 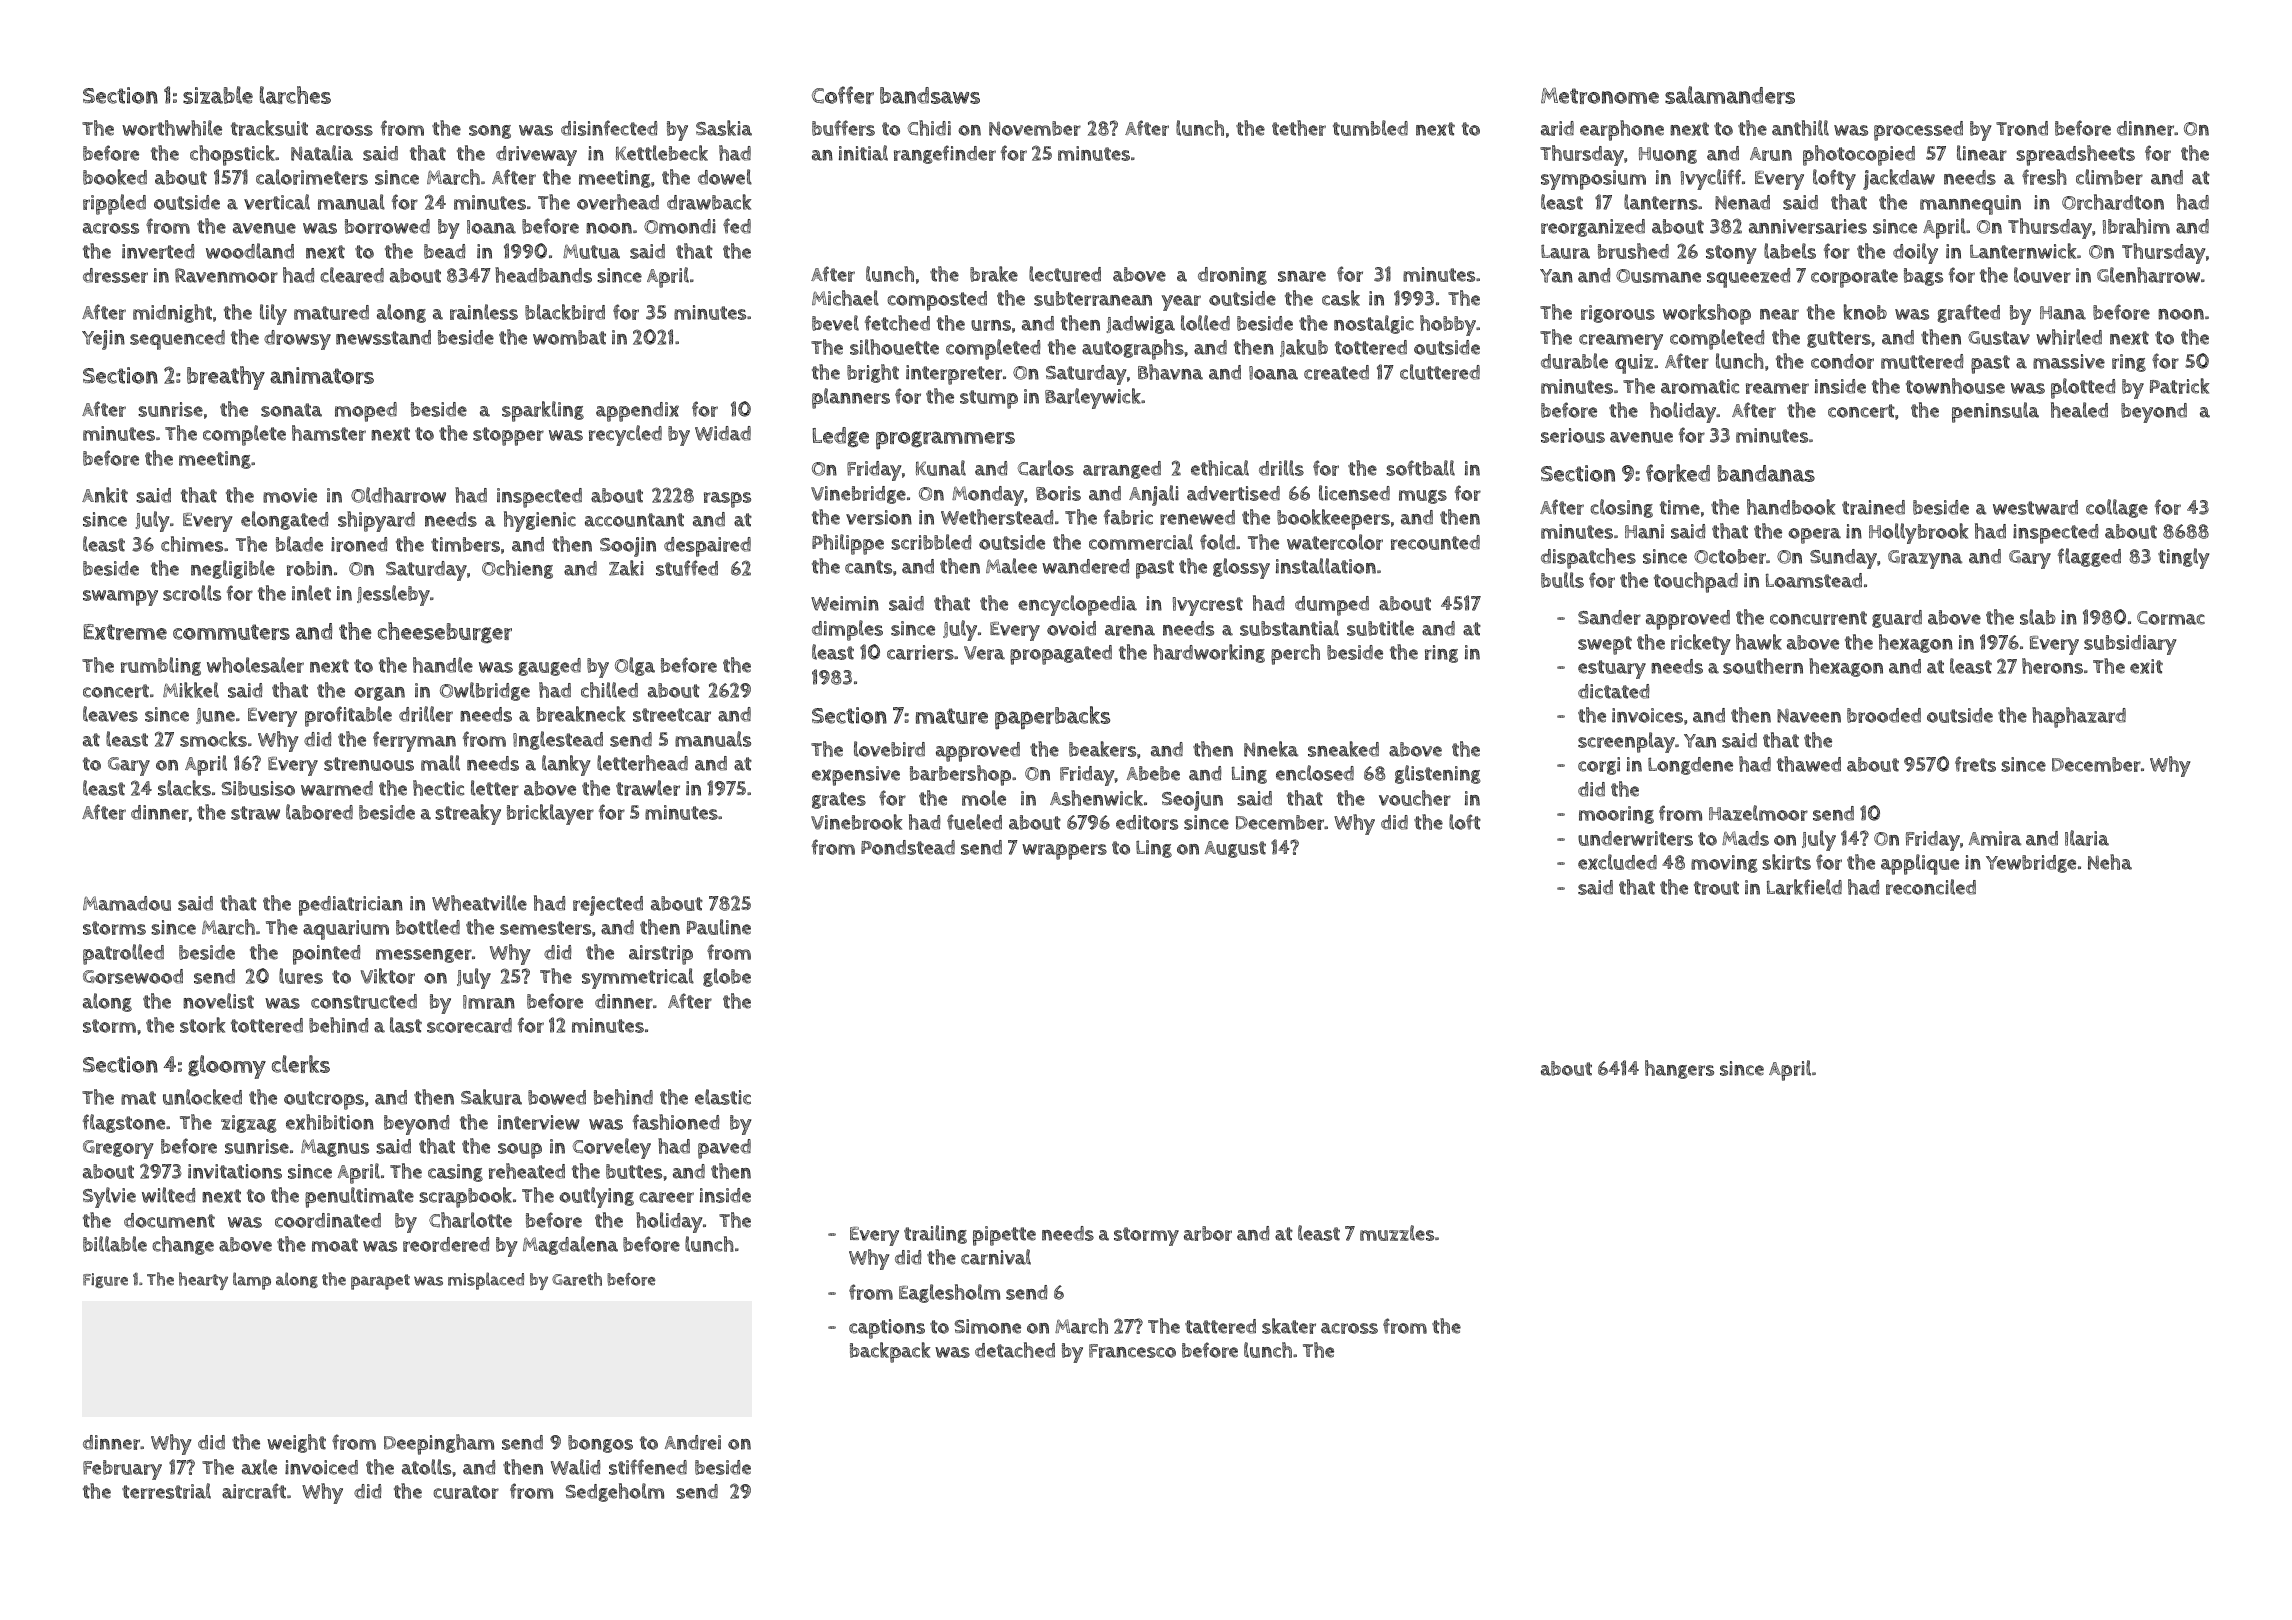 What do you see at coordinates (1302, 276) in the screenshot?
I see `snare` at bounding box center [1302, 276].
